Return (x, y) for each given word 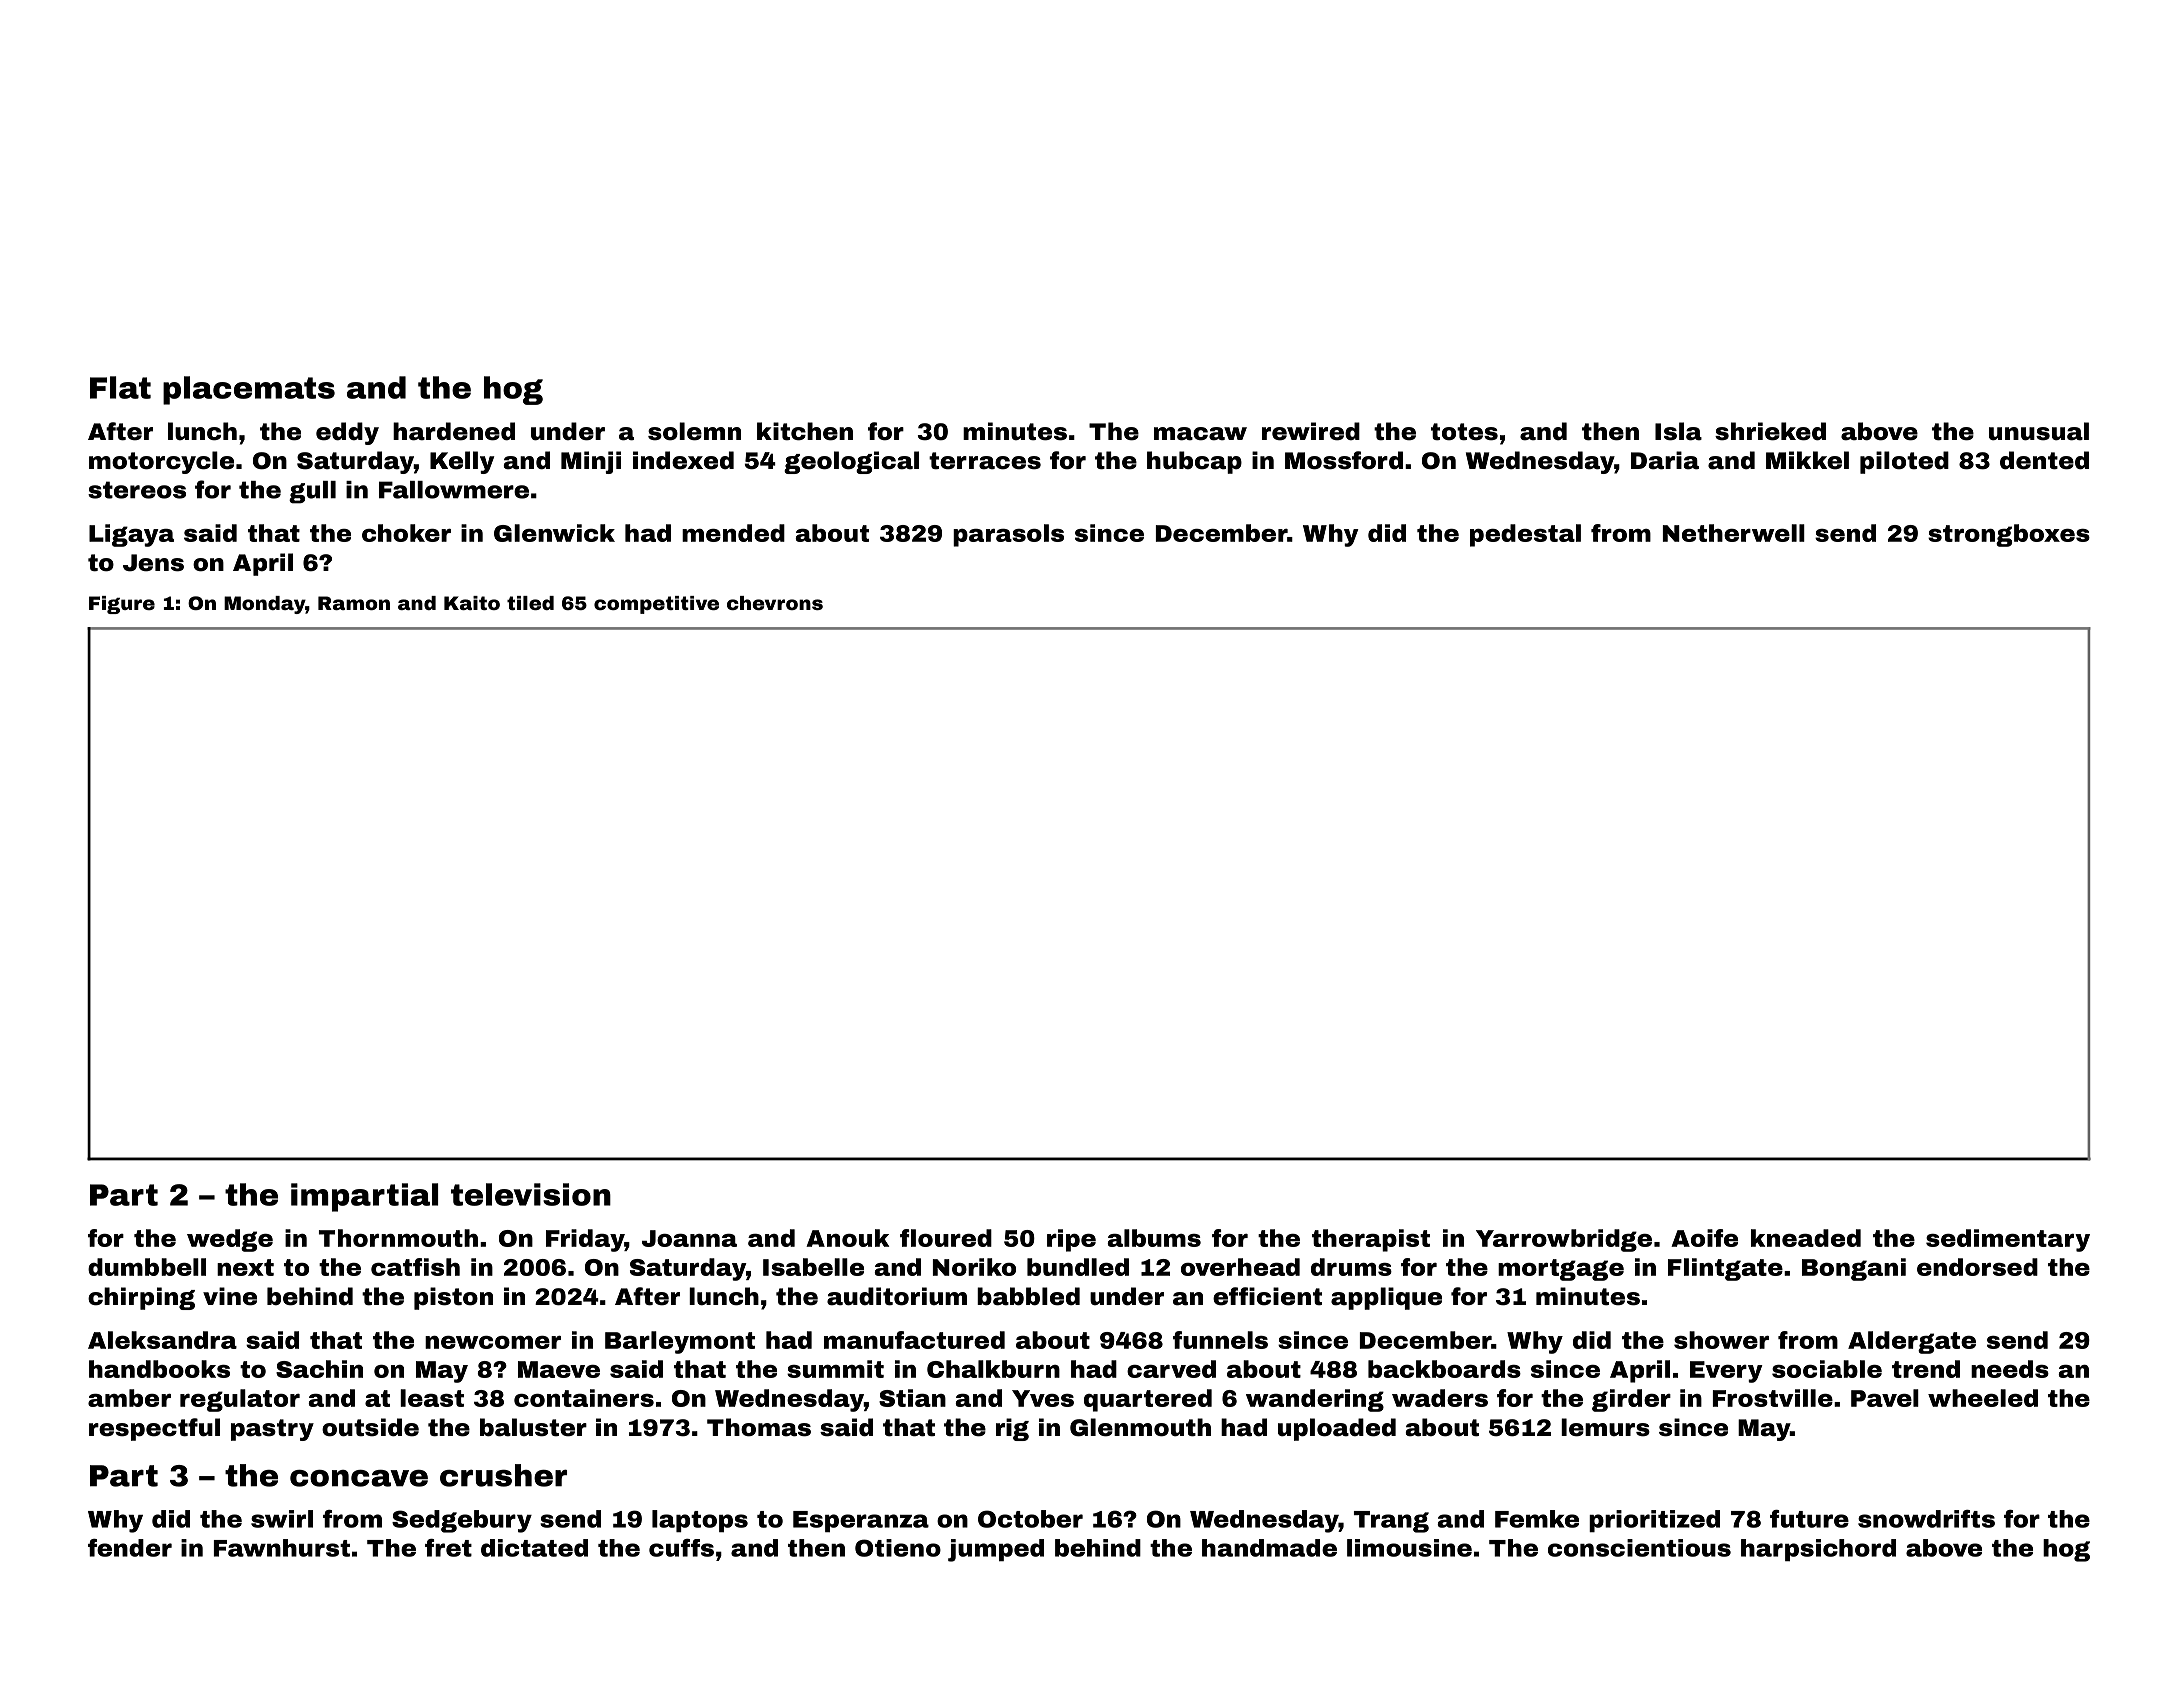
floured (946, 1238)
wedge (230, 1240)
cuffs (681, 1548)
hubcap (1194, 462)
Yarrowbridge (1564, 1240)
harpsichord (1818, 1550)
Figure (122, 605)
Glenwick (554, 533)
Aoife (1704, 1238)
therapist (1371, 1240)
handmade (1269, 1548)
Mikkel (1807, 460)
